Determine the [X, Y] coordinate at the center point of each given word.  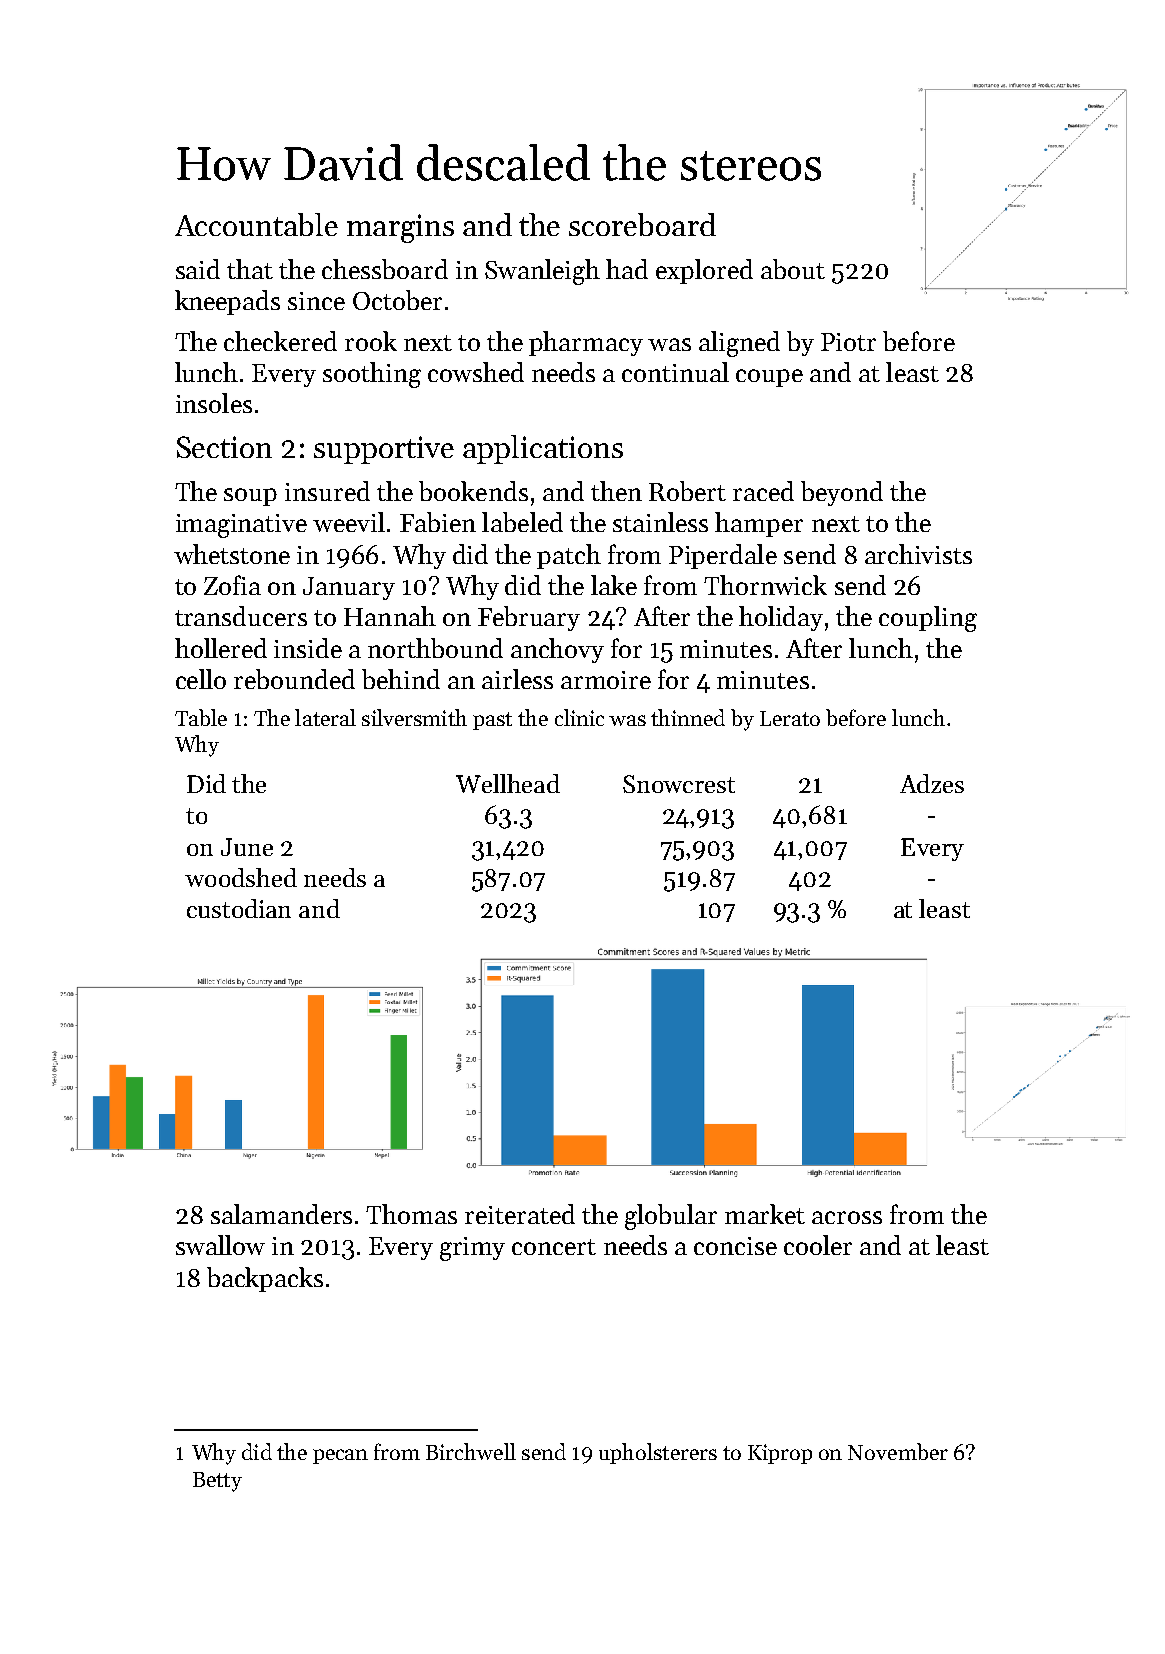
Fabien [438, 522]
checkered [280, 341]
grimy [472, 1249]
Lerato [790, 718]
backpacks [265, 1279]
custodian [239, 908]
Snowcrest [679, 784]
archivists [918, 554]
